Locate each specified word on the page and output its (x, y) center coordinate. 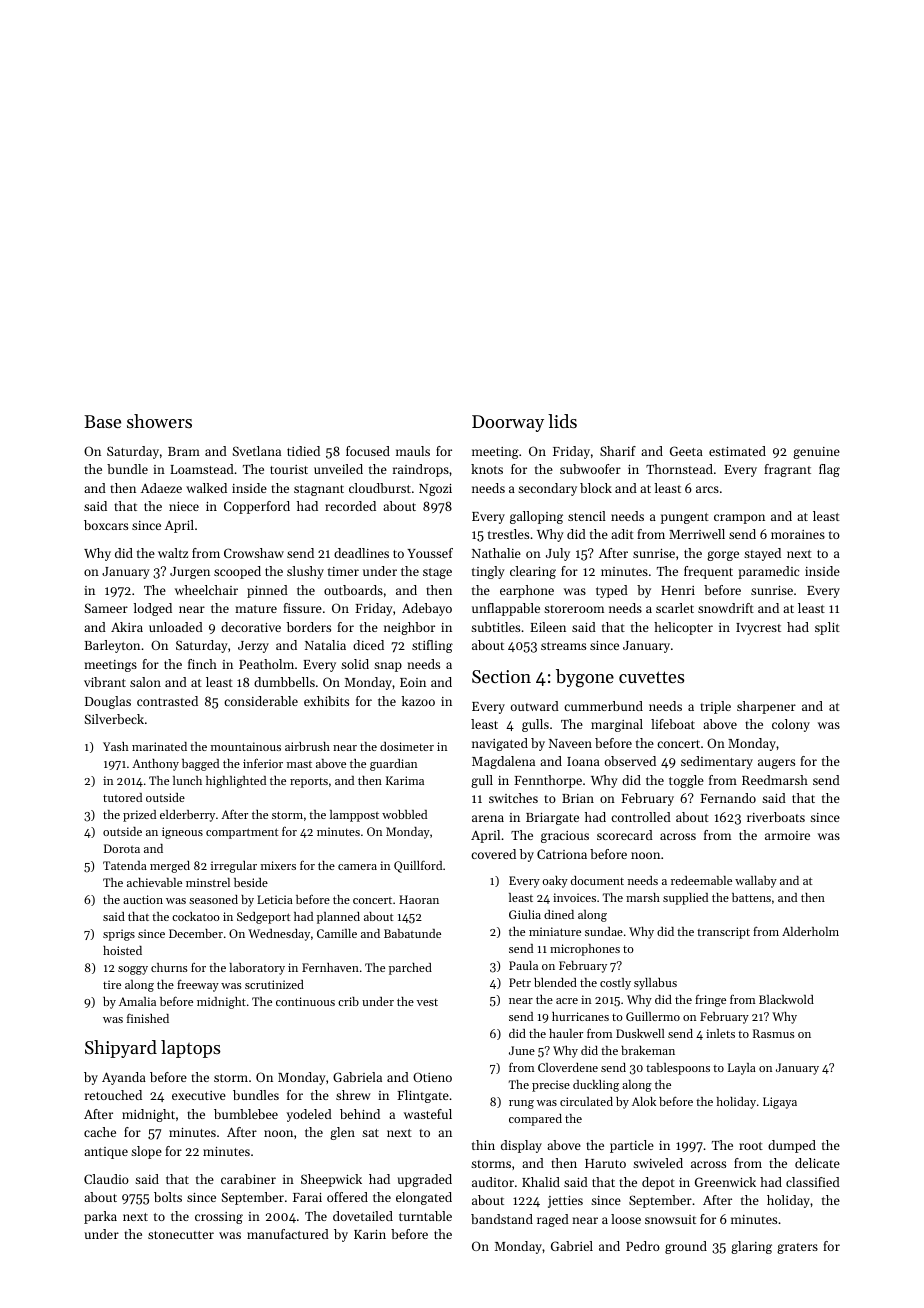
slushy (305, 572)
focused (368, 451)
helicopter (683, 628)
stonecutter (181, 1235)
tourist (289, 469)
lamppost (354, 816)
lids (562, 421)
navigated (500, 744)
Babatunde (412, 933)
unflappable (506, 609)
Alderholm (810, 931)
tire (112, 984)
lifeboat (673, 724)
